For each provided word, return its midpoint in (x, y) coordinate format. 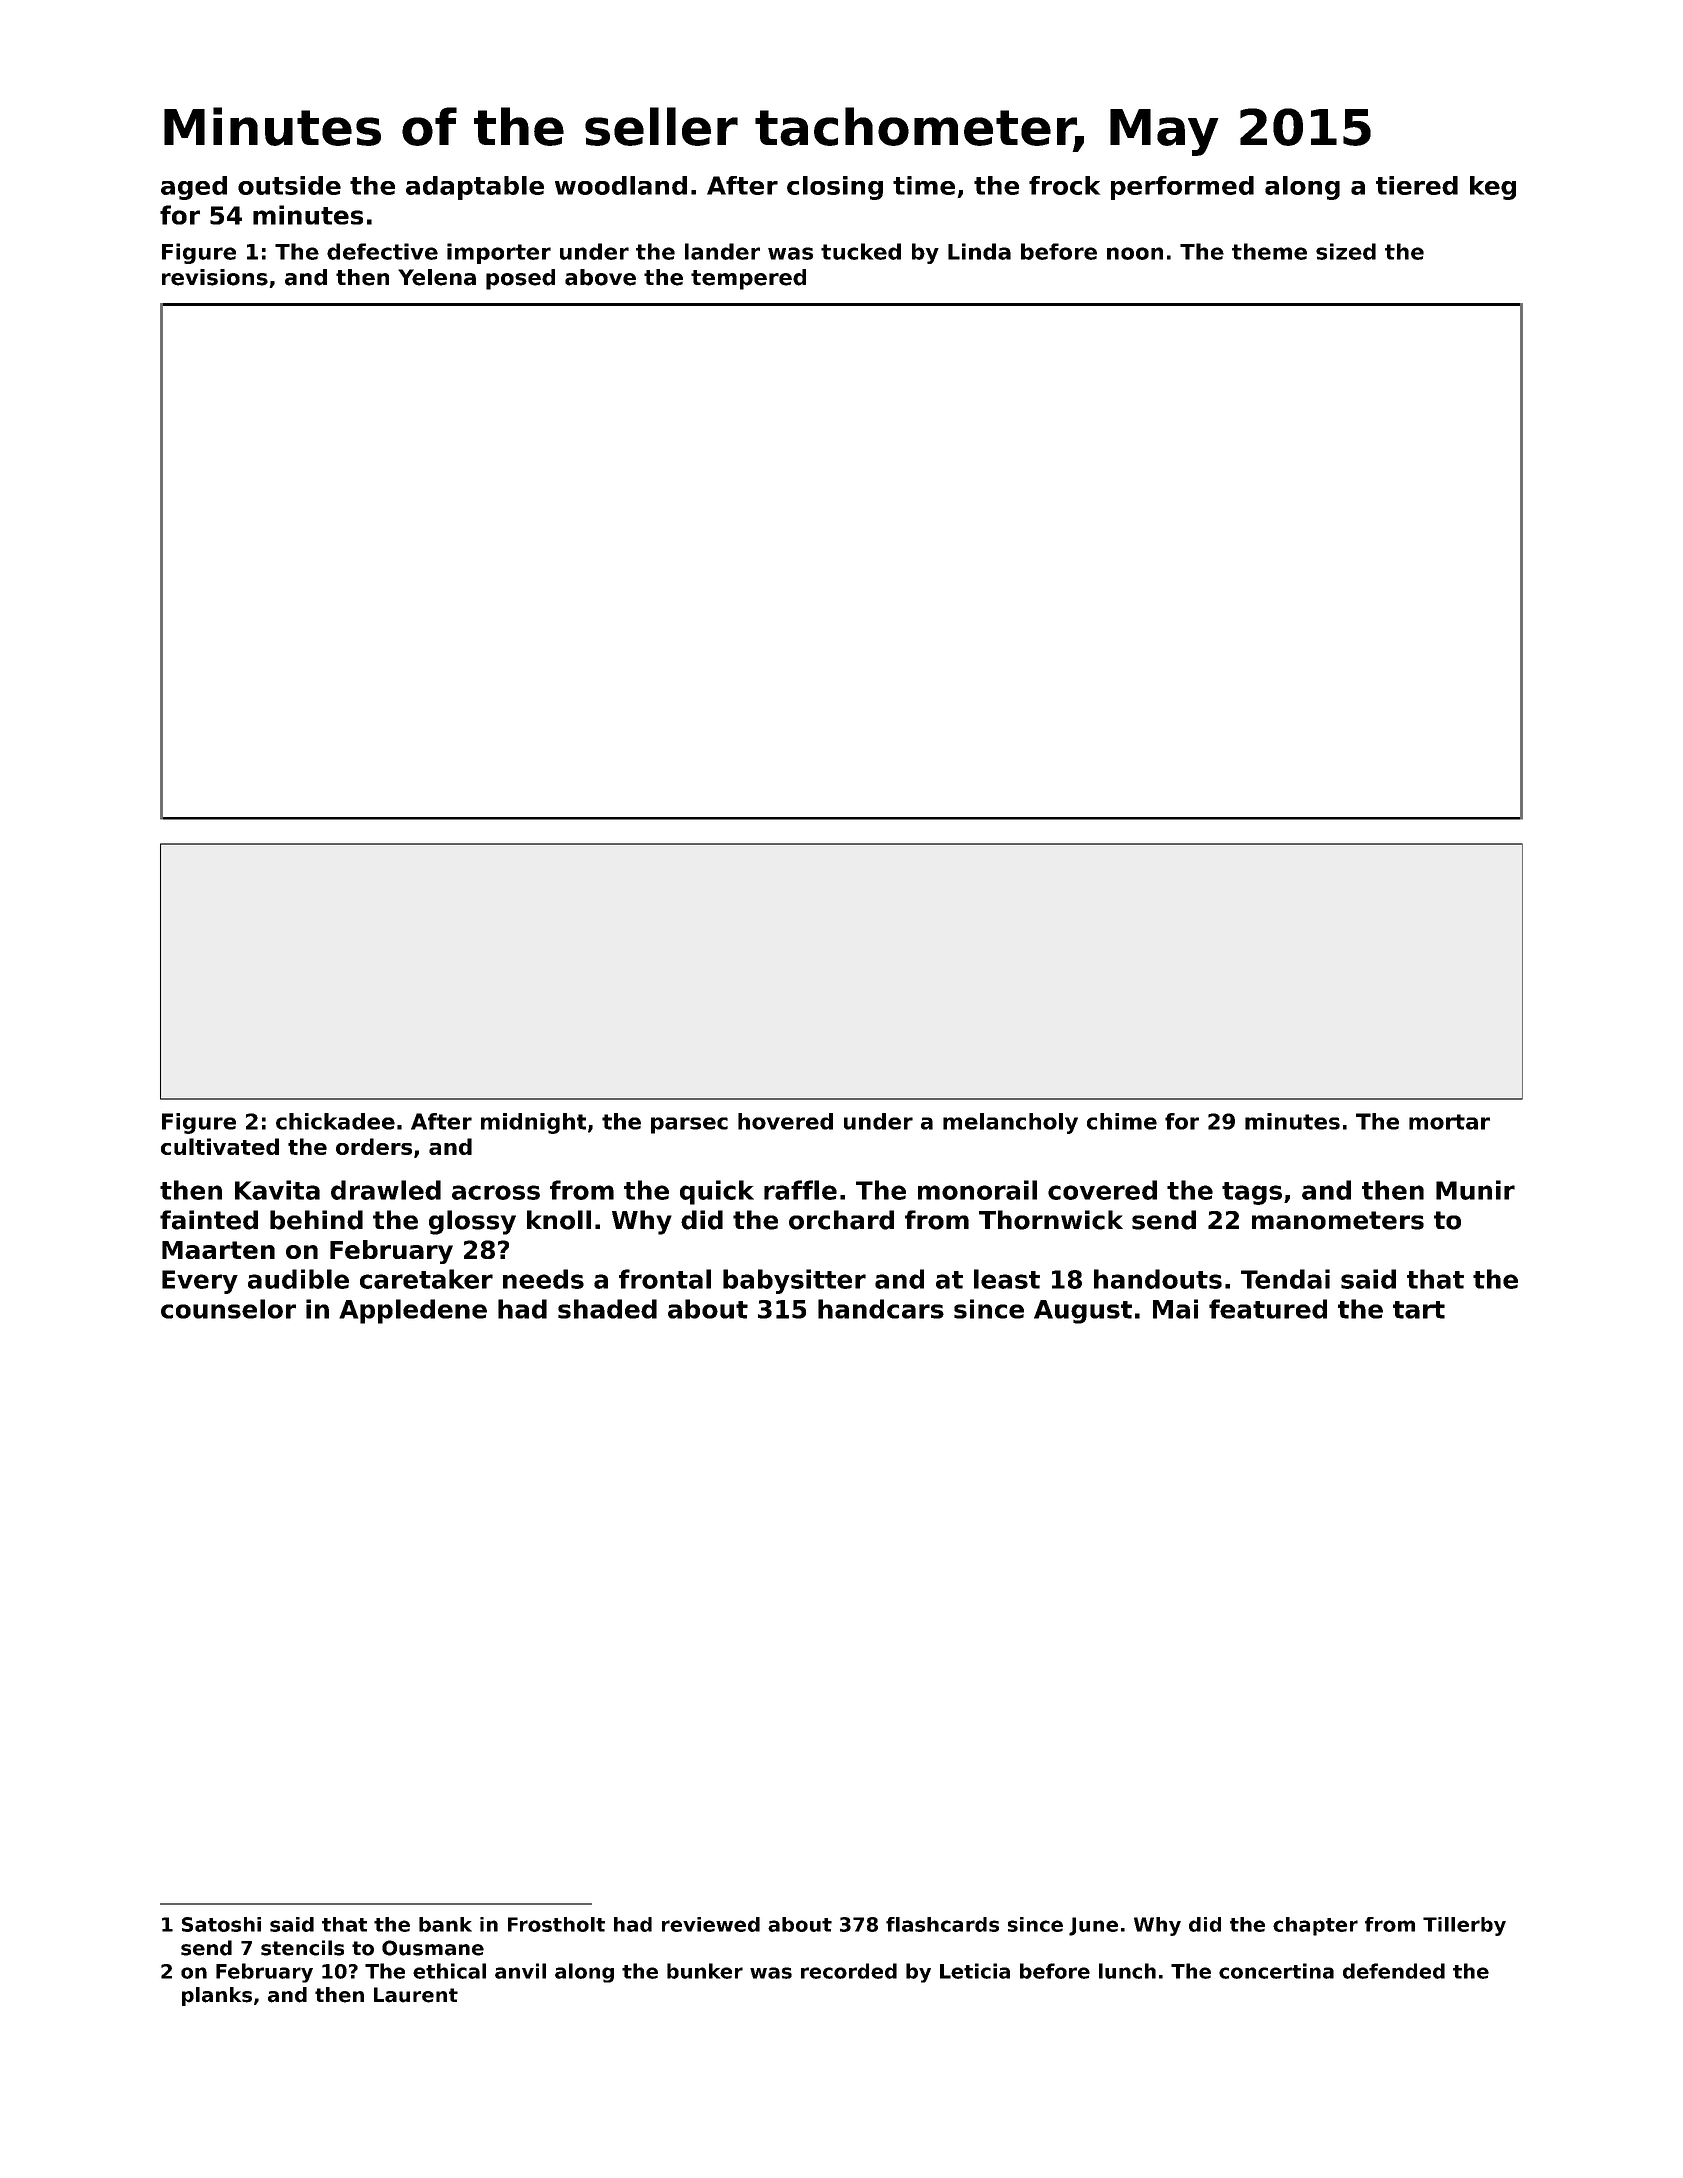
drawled (386, 1190)
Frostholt (556, 1924)
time (924, 185)
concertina (1276, 1971)
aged (194, 188)
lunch (1127, 1971)
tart (1419, 1310)
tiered (1417, 185)
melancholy (1010, 1123)
